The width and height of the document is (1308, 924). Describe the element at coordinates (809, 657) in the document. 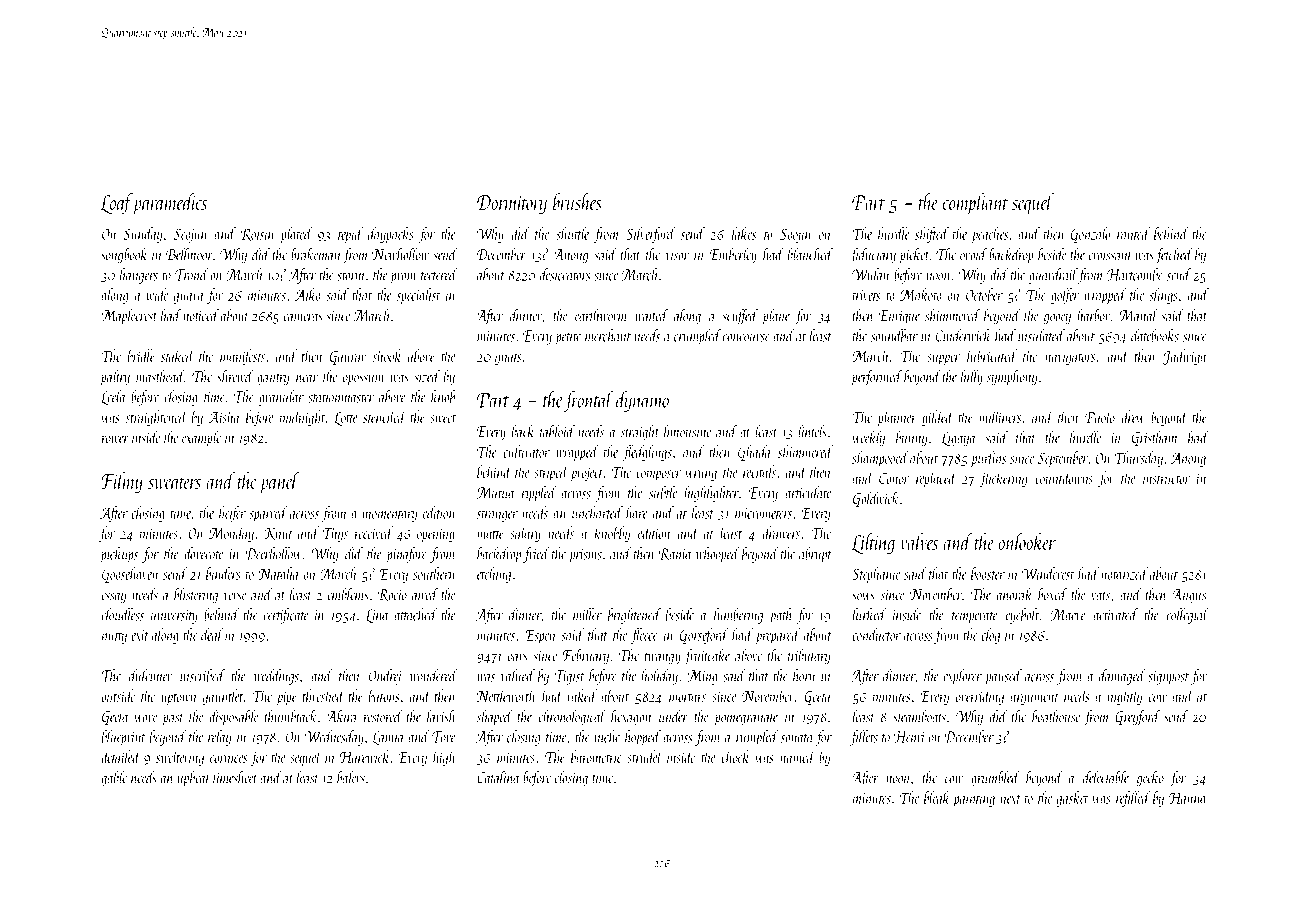

I see `tributary` at that location.
